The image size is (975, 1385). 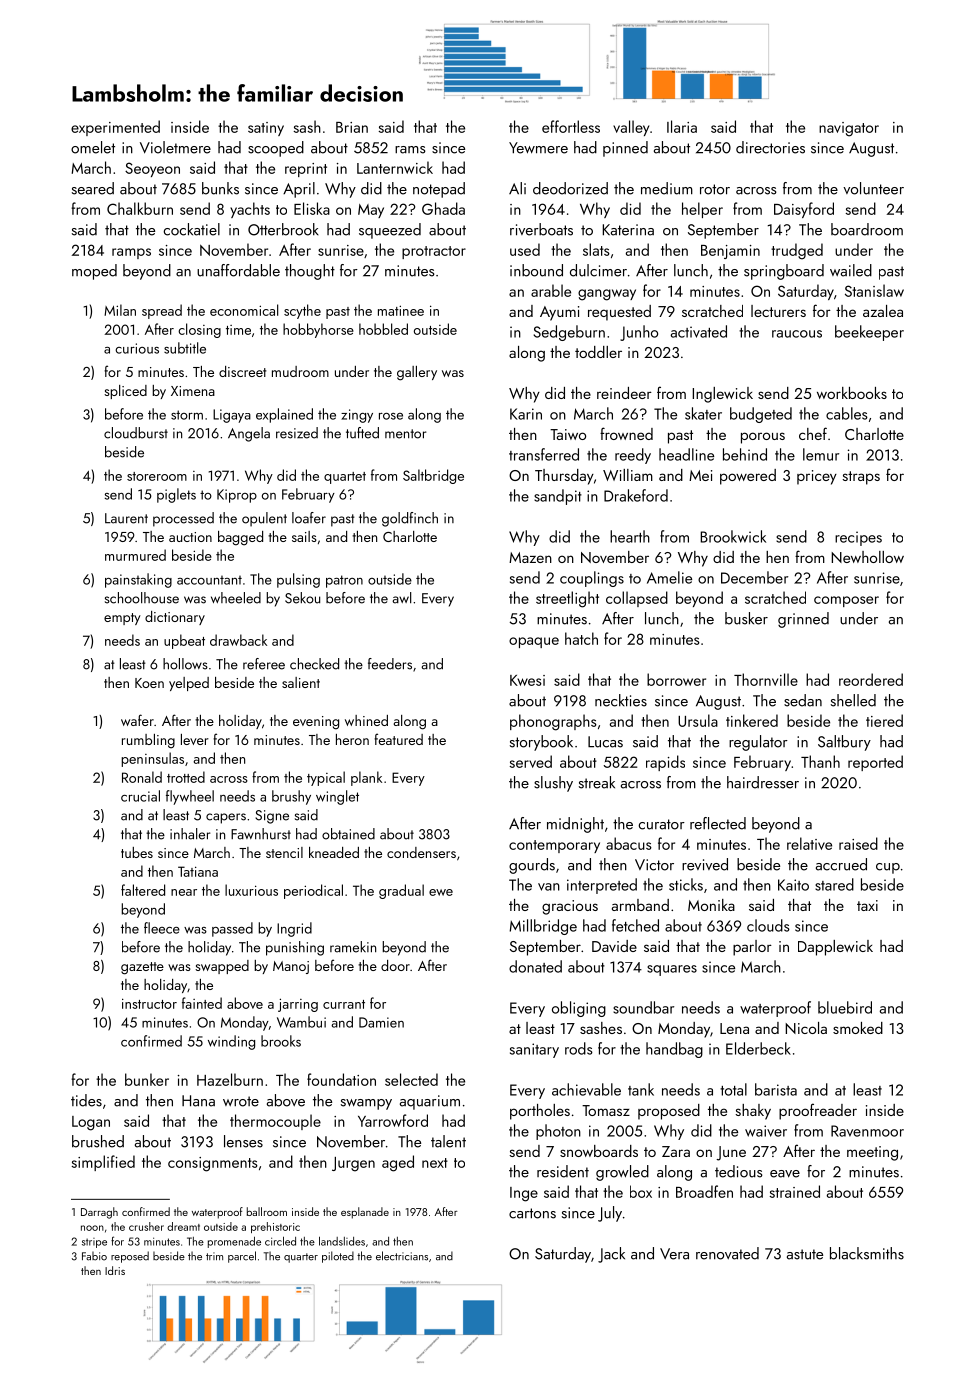 I want to click on thought, so click(x=310, y=272).
